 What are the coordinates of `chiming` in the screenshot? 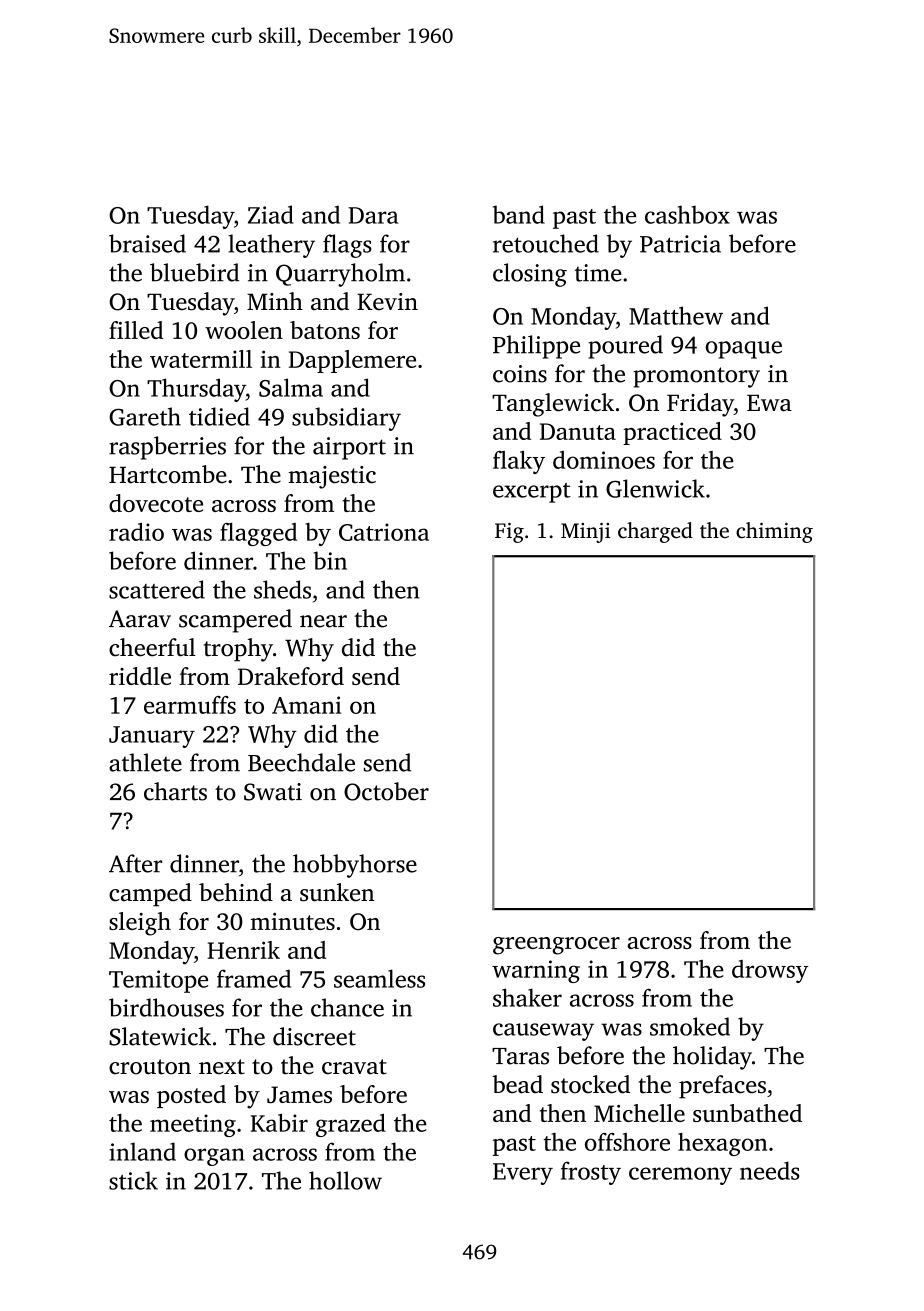 It's located at (774, 532).
